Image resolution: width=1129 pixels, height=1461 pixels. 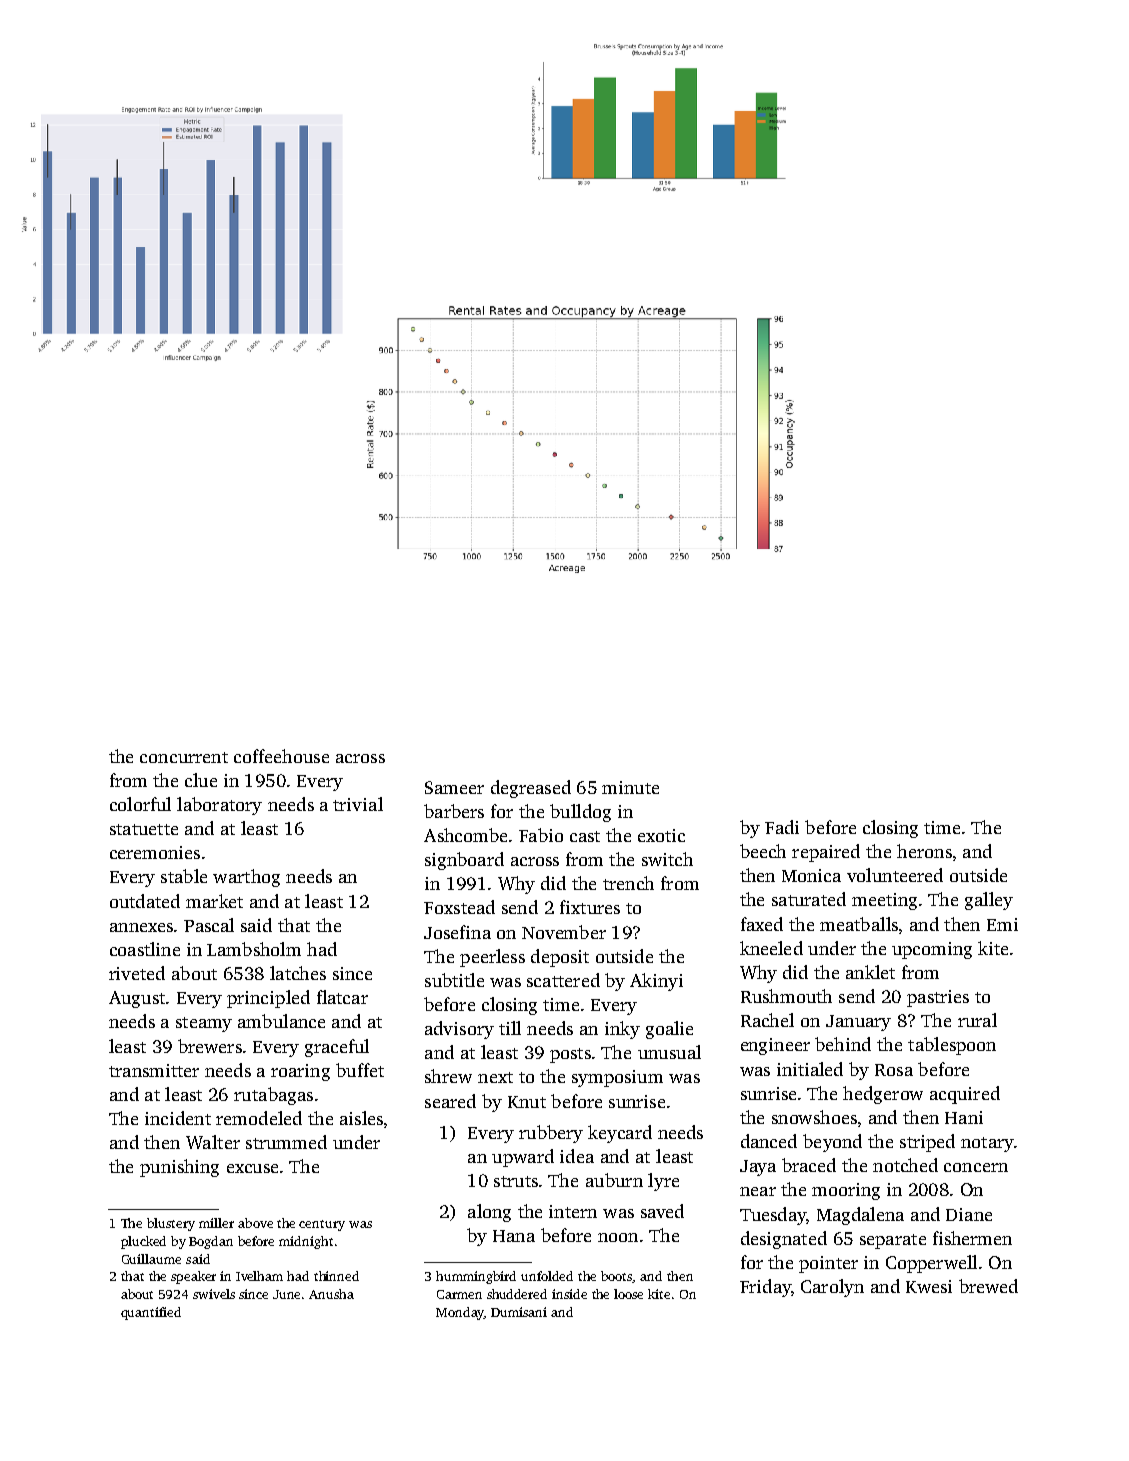 I want to click on Knut, so click(x=527, y=1102).
